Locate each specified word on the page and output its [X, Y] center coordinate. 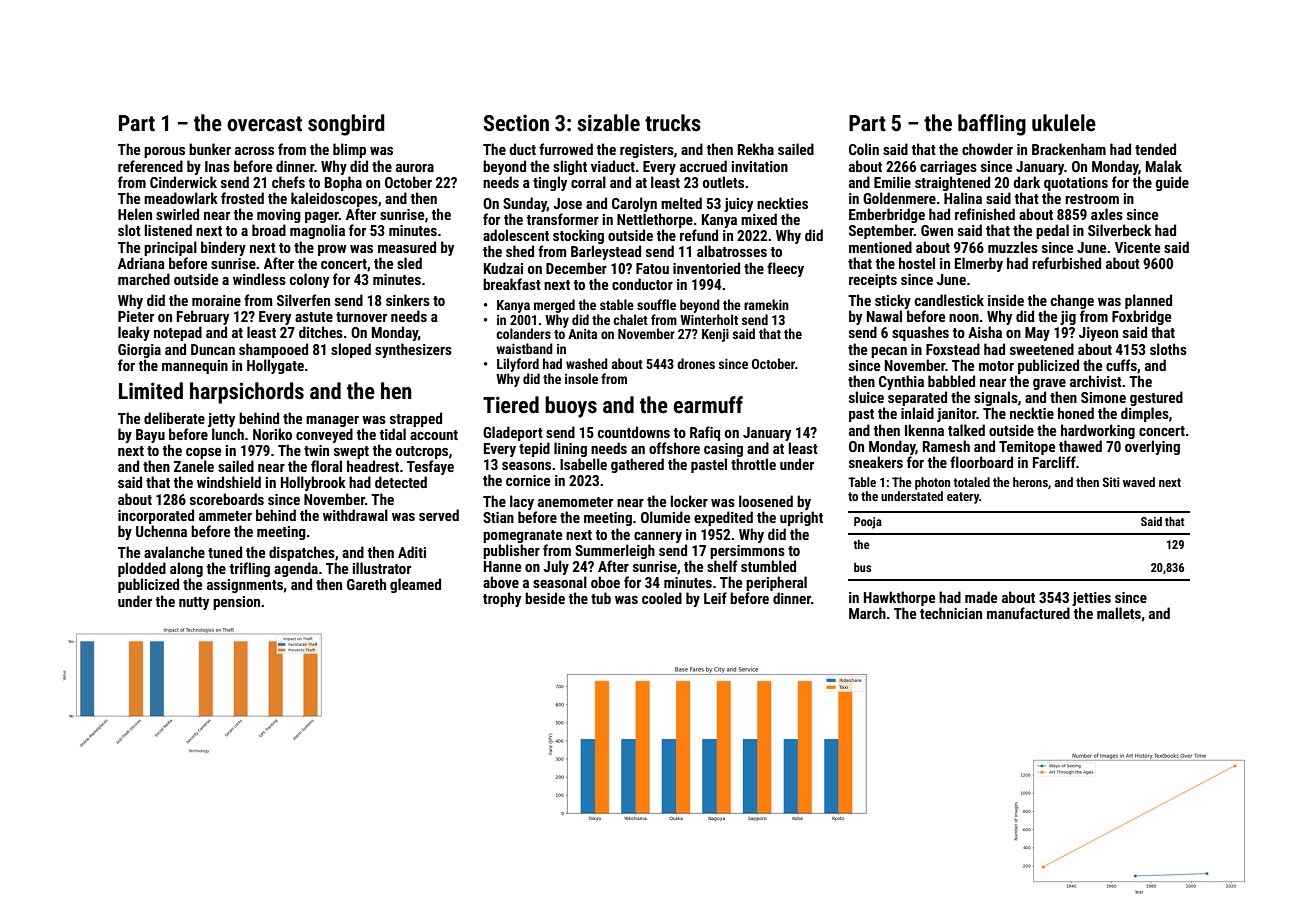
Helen [135, 214]
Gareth [366, 584]
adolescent [516, 235]
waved [1139, 482]
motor [996, 366]
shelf [722, 566]
